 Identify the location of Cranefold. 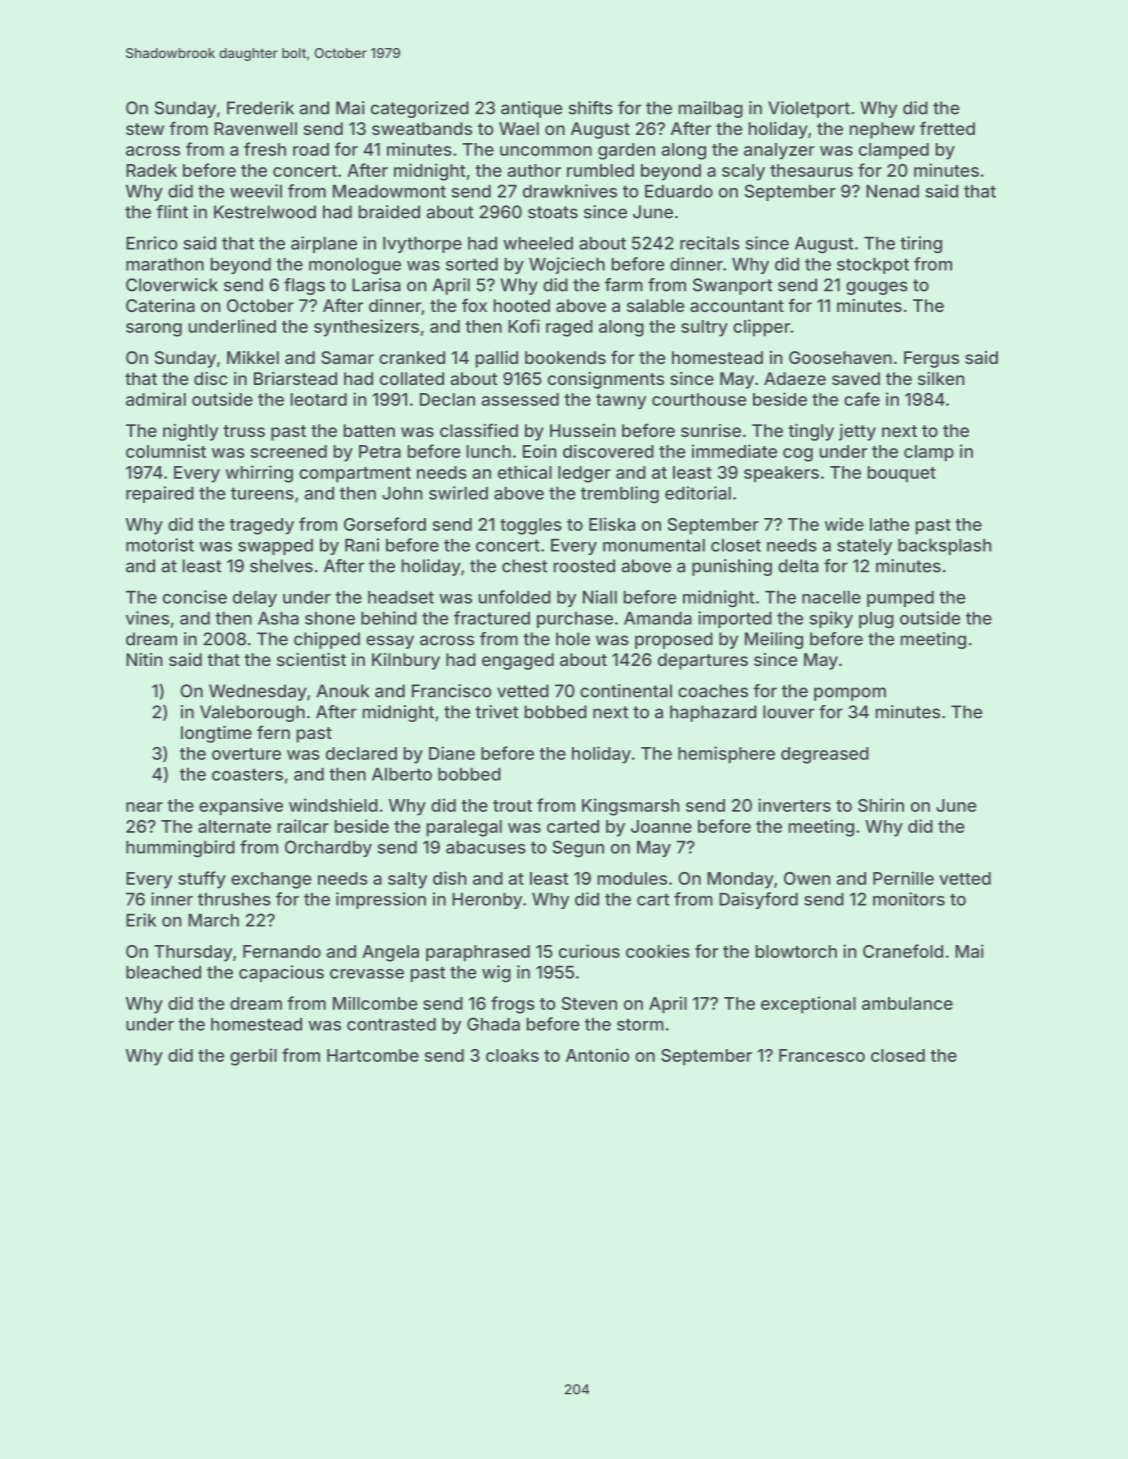
(903, 951).
